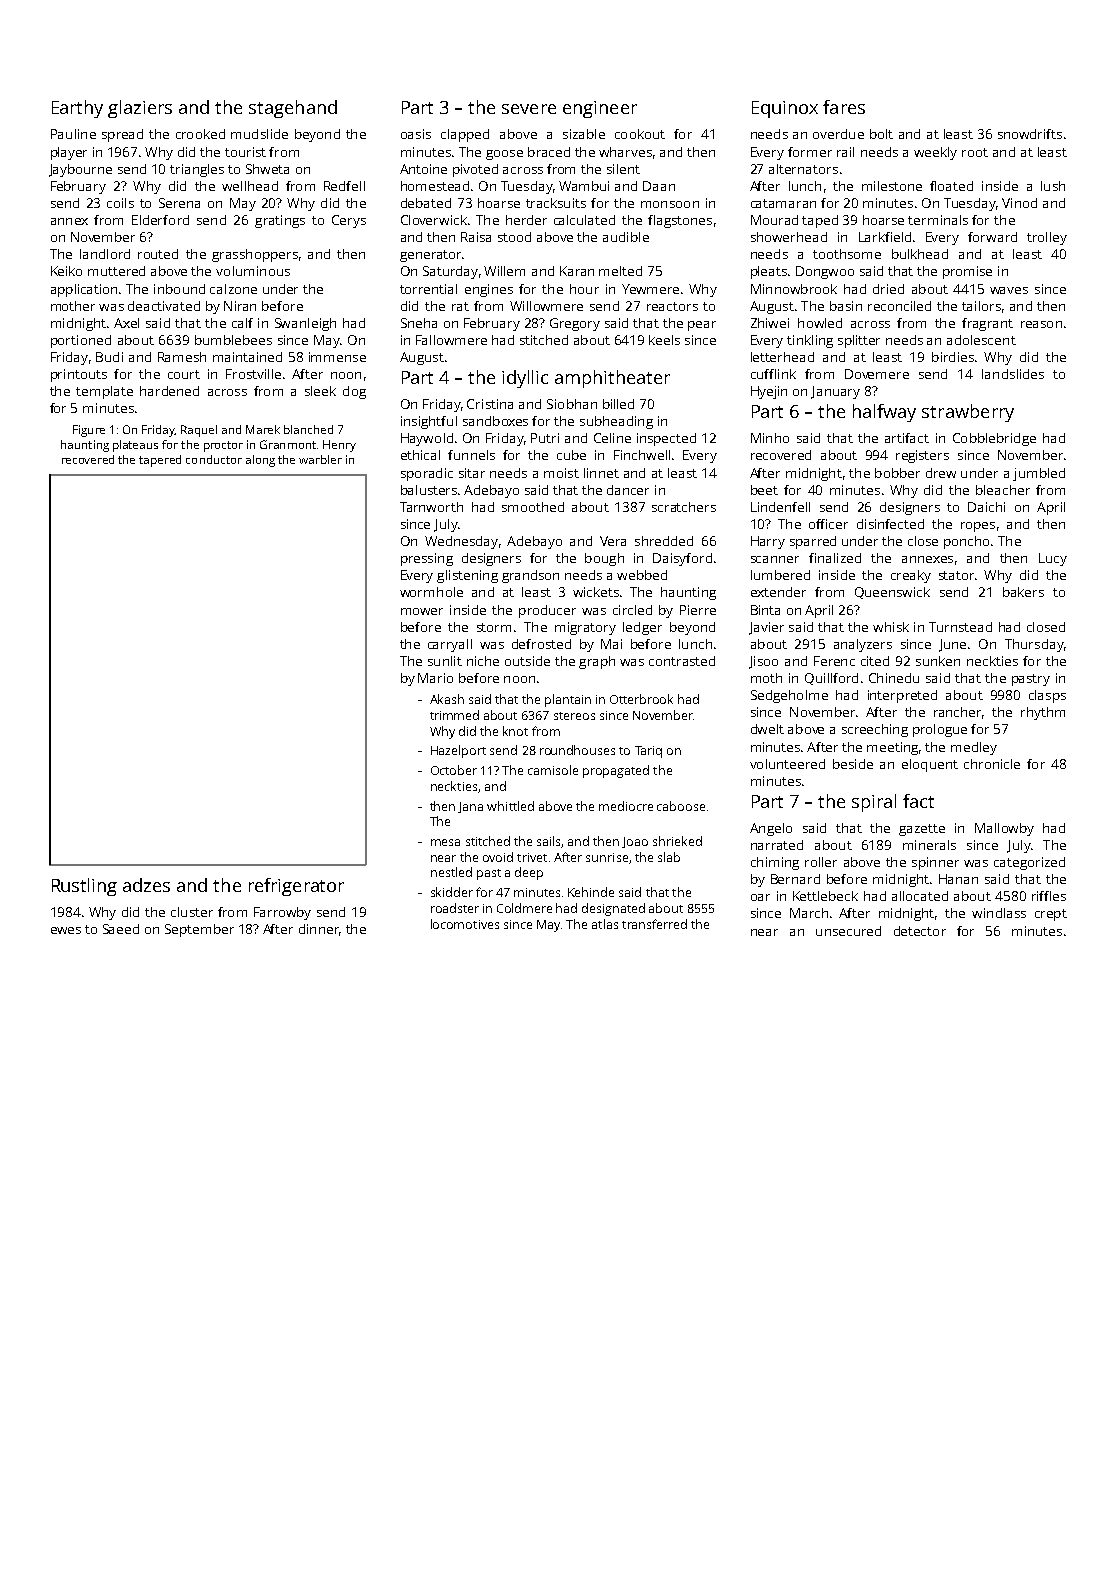 The width and height of the screenshot is (1116, 1578). I want to click on mower, so click(422, 611).
